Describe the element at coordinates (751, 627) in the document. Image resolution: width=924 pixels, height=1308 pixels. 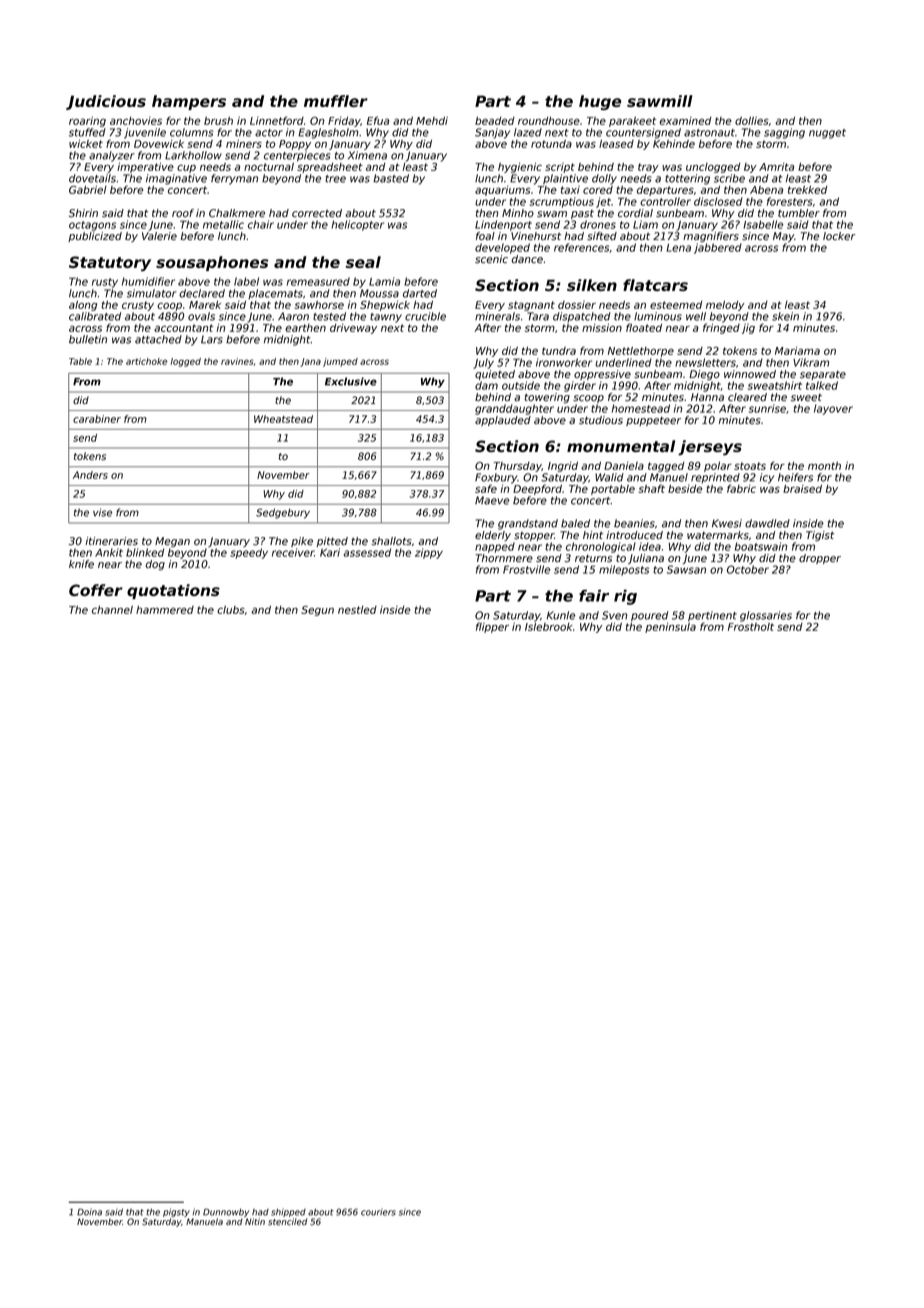
I see `Frostholt` at that location.
